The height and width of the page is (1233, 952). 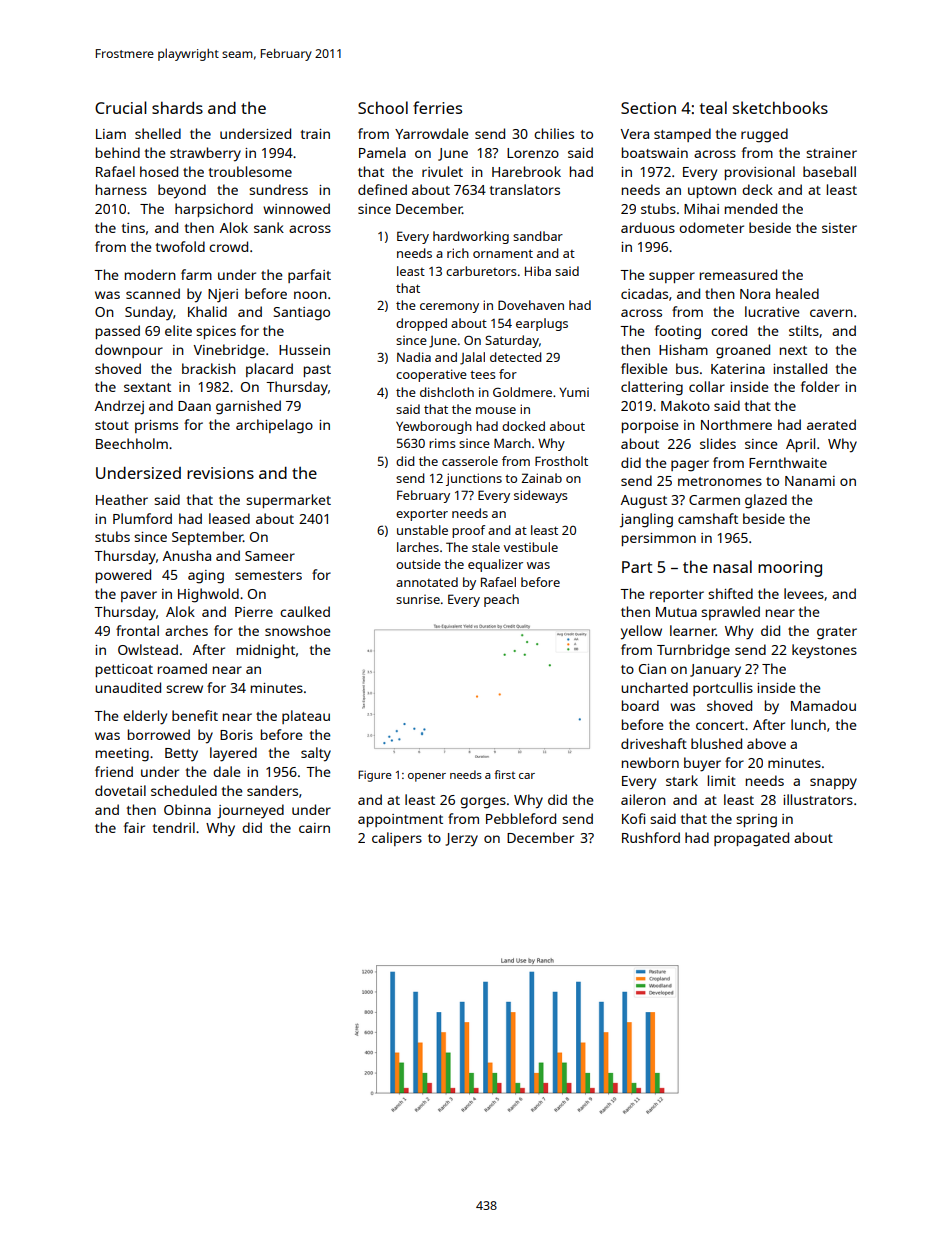 I want to click on powered, so click(x=123, y=576).
